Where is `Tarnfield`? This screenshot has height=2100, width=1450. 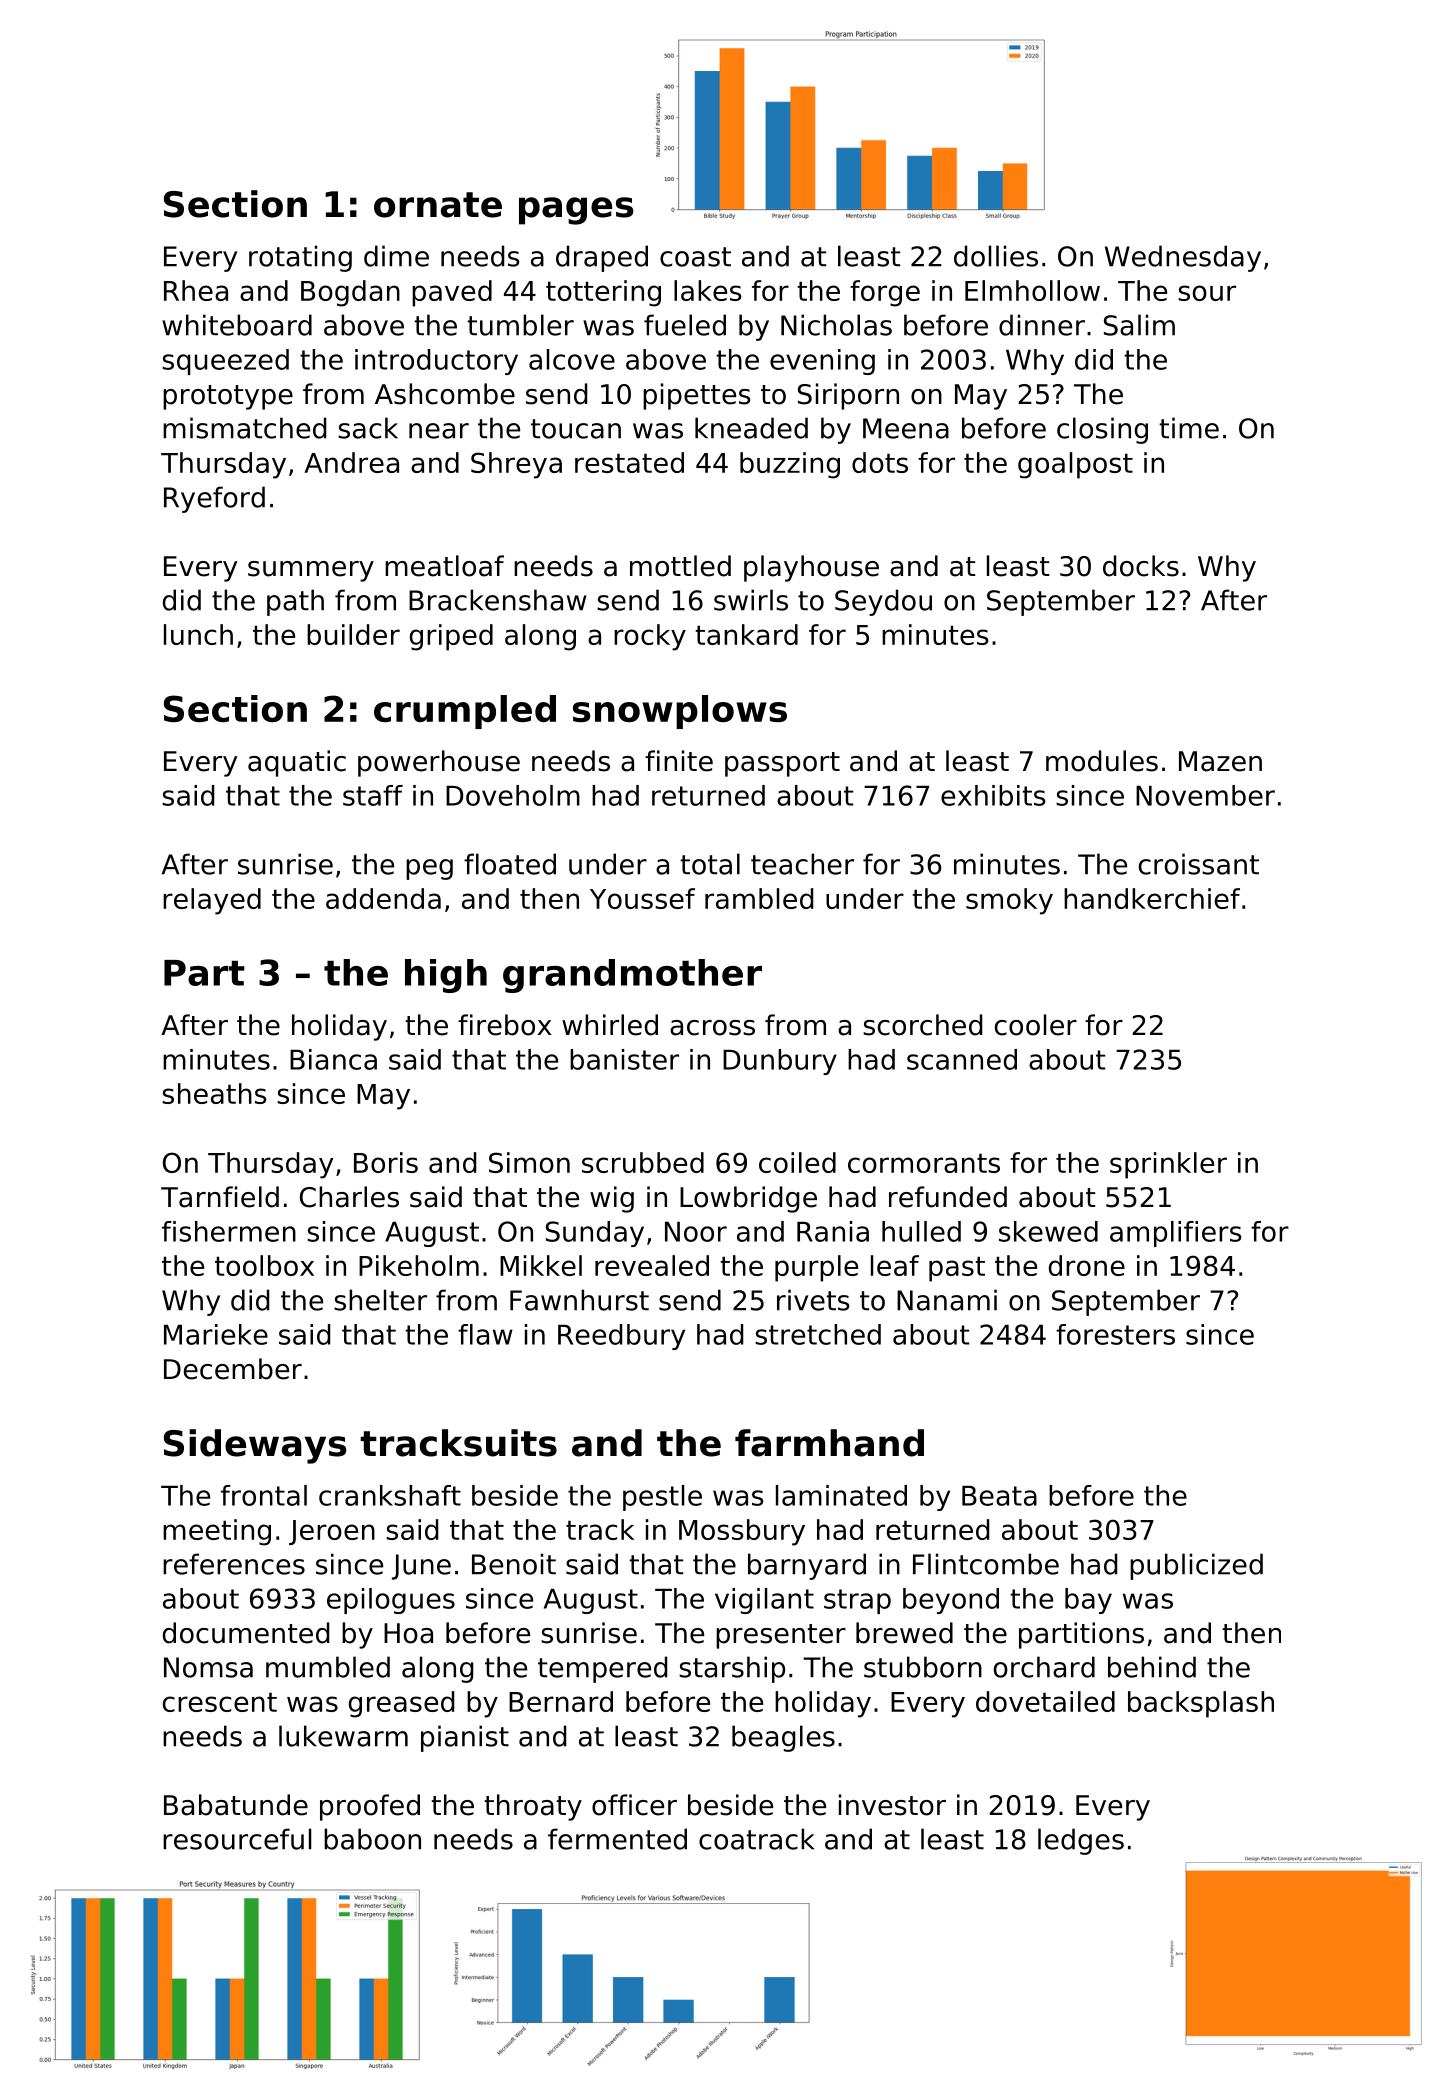 Tarnfield is located at coordinates (220, 1197).
